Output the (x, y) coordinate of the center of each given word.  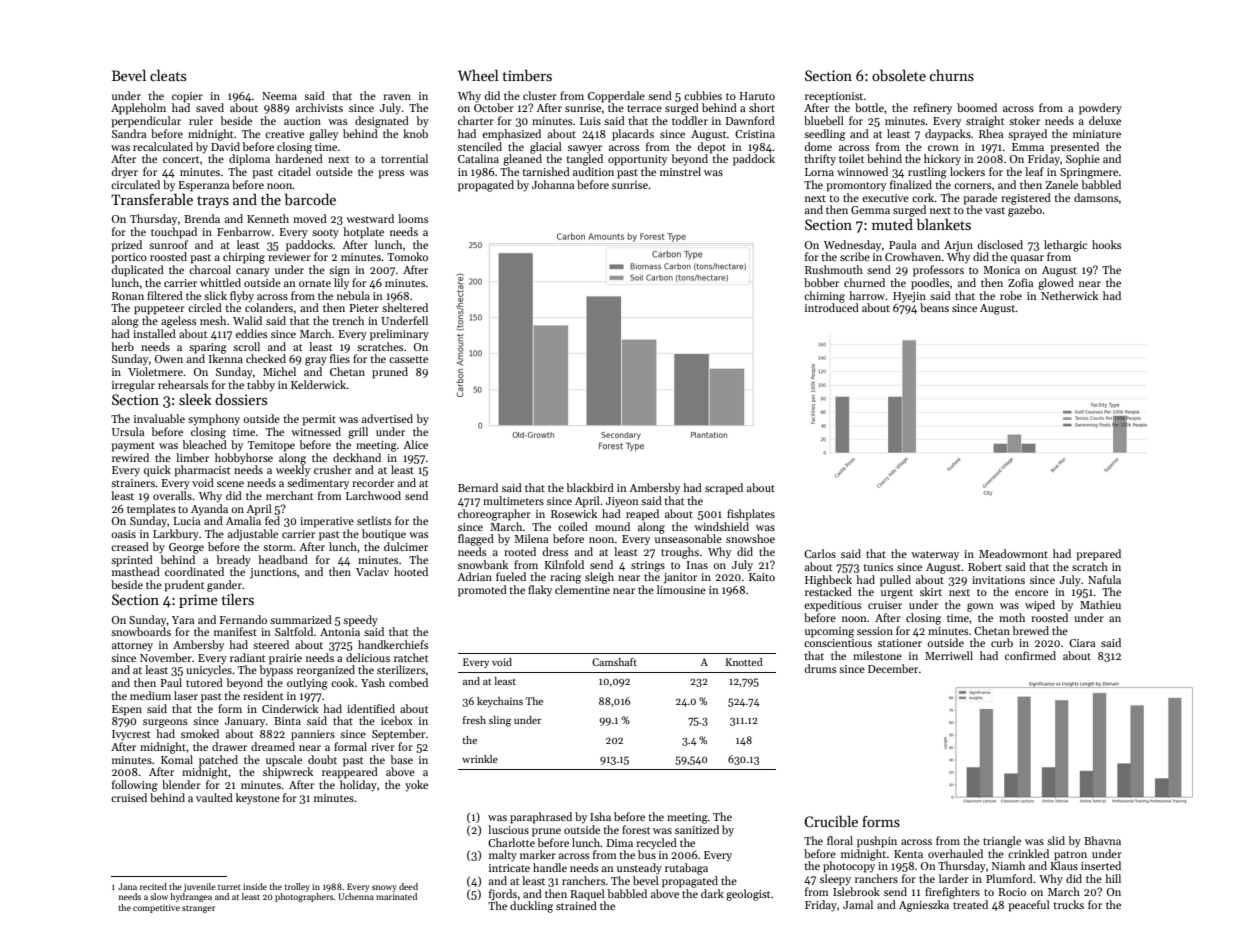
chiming (824, 297)
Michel (279, 371)
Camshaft (614, 662)
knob (415, 133)
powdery (1100, 109)
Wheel (478, 75)
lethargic (1065, 246)
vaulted (214, 797)
